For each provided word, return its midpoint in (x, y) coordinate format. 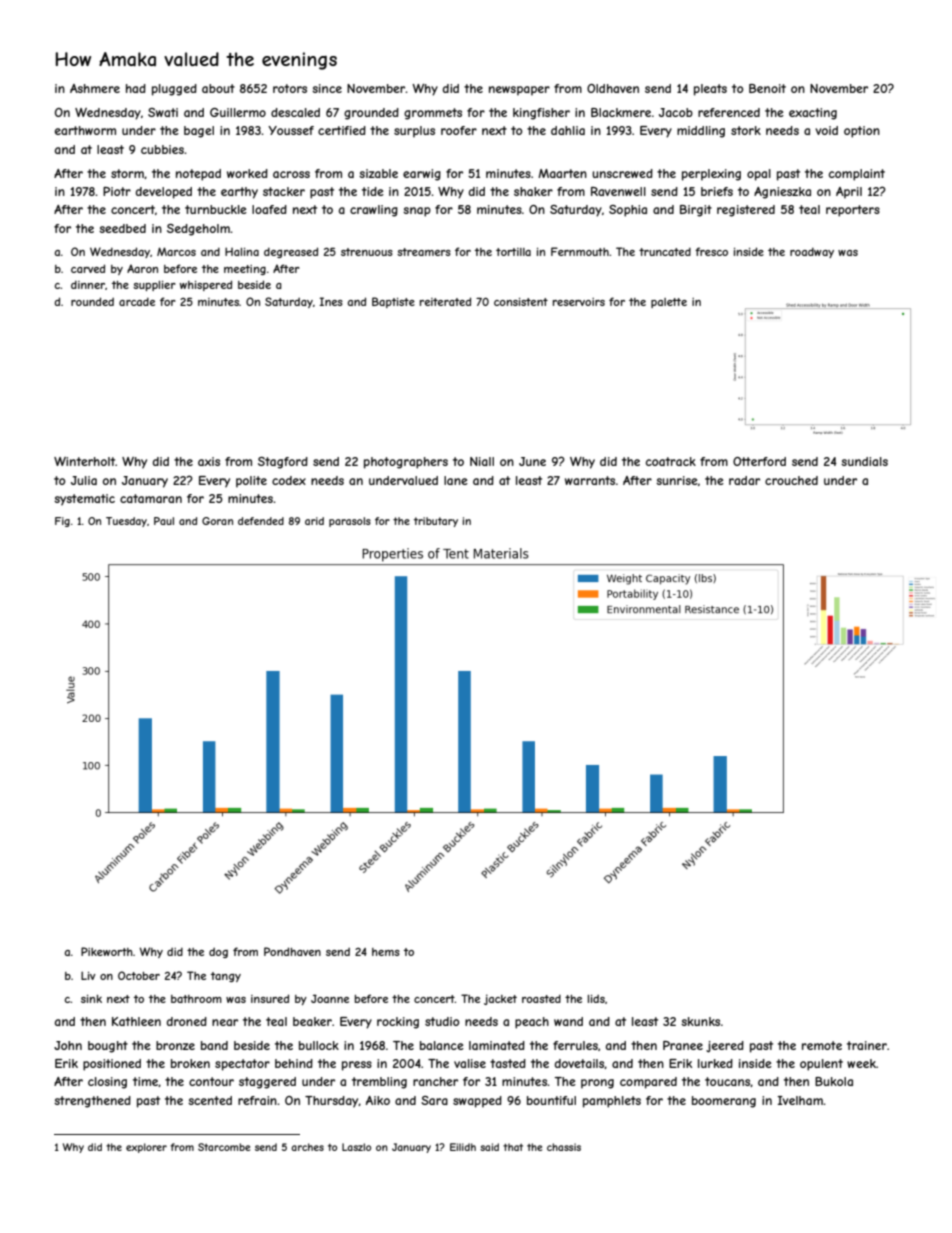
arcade (137, 302)
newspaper (519, 91)
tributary (436, 522)
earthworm (85, 130)
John (68, 1045)
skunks (700, 1021)
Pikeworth (107, 951)
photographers (406, 463)
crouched (791, 480)
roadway (812, 253)
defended (261, 521)
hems (386, 952)
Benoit (767, 88)
